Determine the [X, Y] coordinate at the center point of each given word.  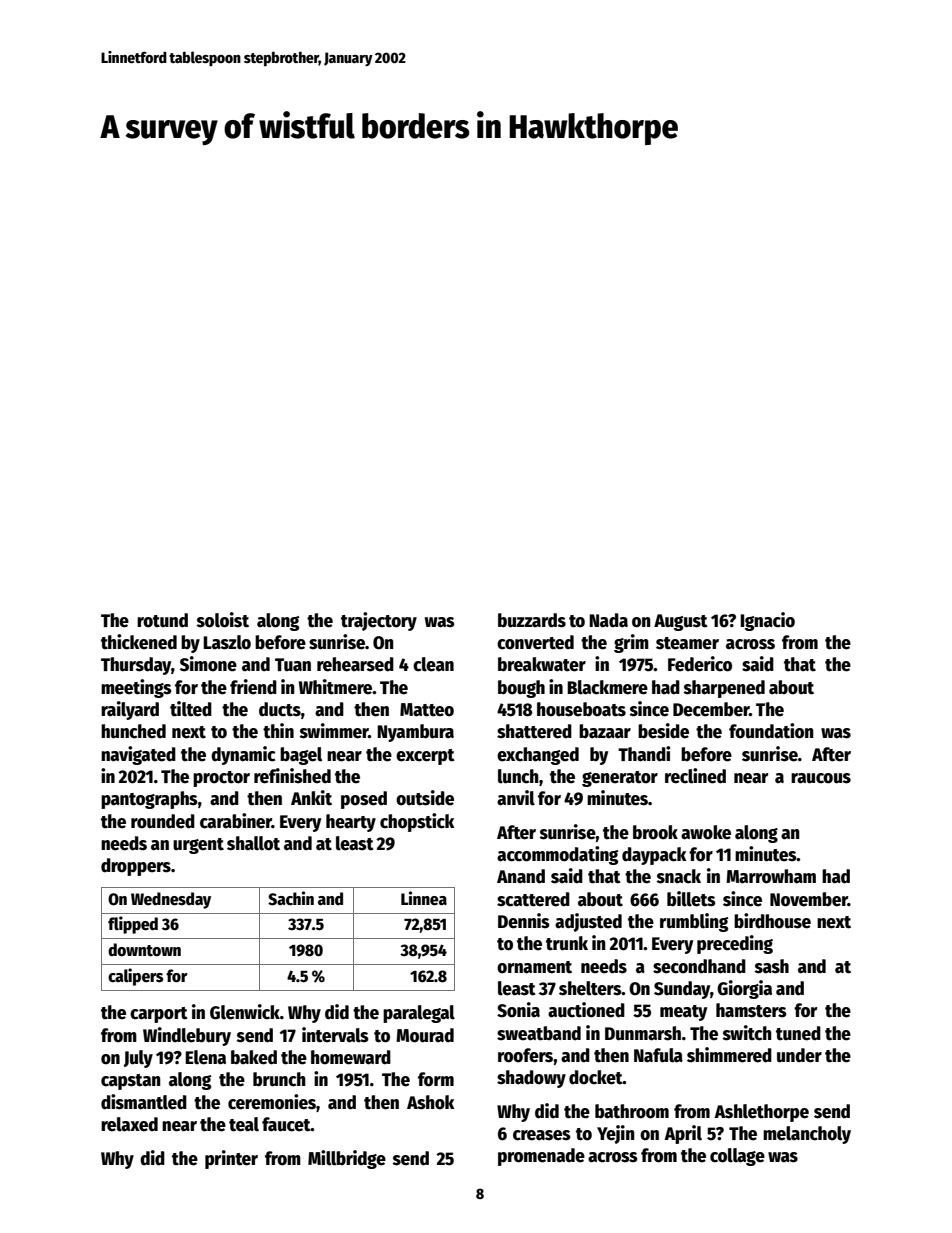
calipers [135, 977]
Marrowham [771, 876]
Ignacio [767, 621]
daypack [654, 856]
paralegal [419, 1014]
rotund [162, 620]
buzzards [532, 620]
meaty [683, 1013]
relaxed [129, 1124]
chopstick [417, 822]
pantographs [149, 800]
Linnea [424, 898]
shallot [253, 843]
